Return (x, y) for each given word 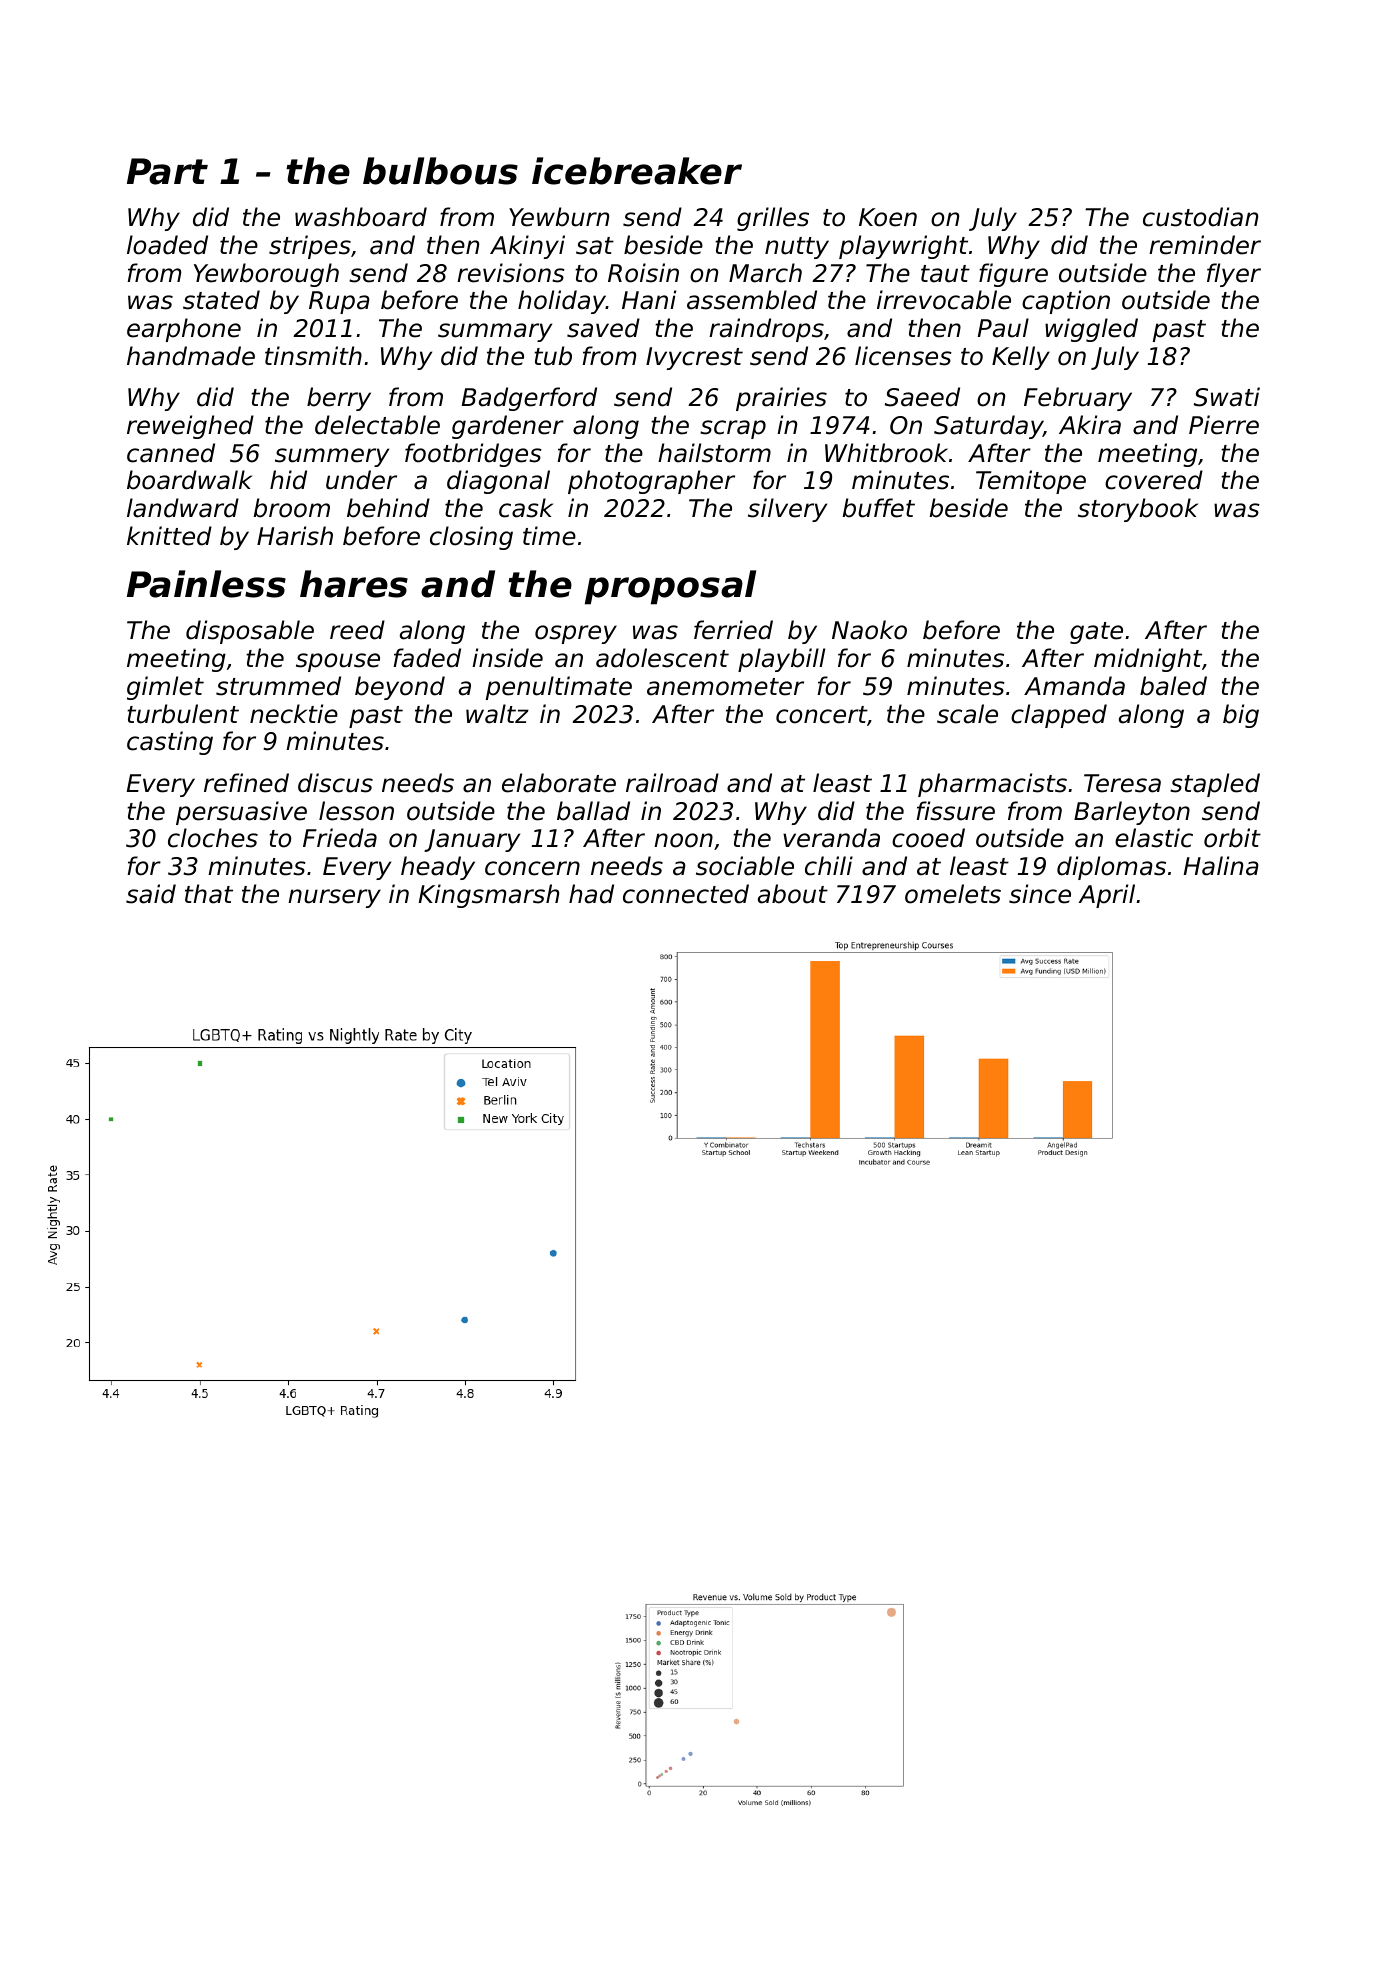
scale (967, 714)
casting (170, 743)
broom (291, 508)
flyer (1234, 275)
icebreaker (637, 171)
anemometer (725, 687)
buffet (878, 508)
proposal (670, 587)
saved (603, 328)
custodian (1200, 217)
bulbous (440, 171)
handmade (191, 356)
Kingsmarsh (489, 896)
